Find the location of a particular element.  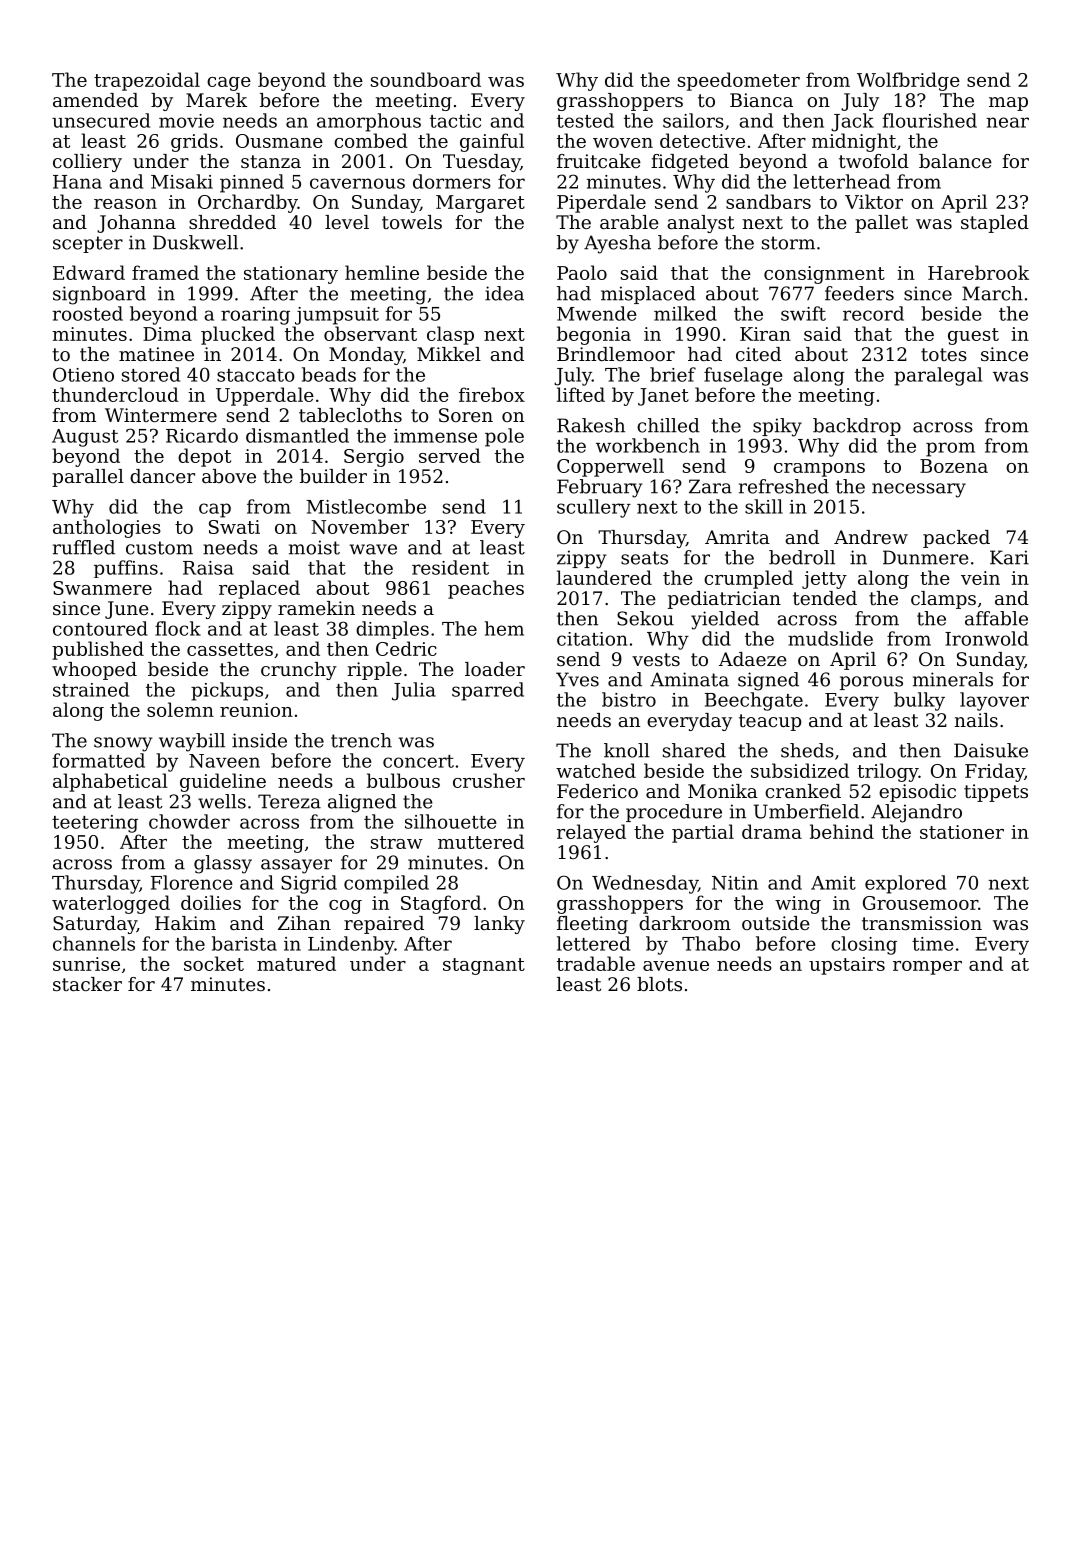

pediatrician is located at coordinates (724, 600).
